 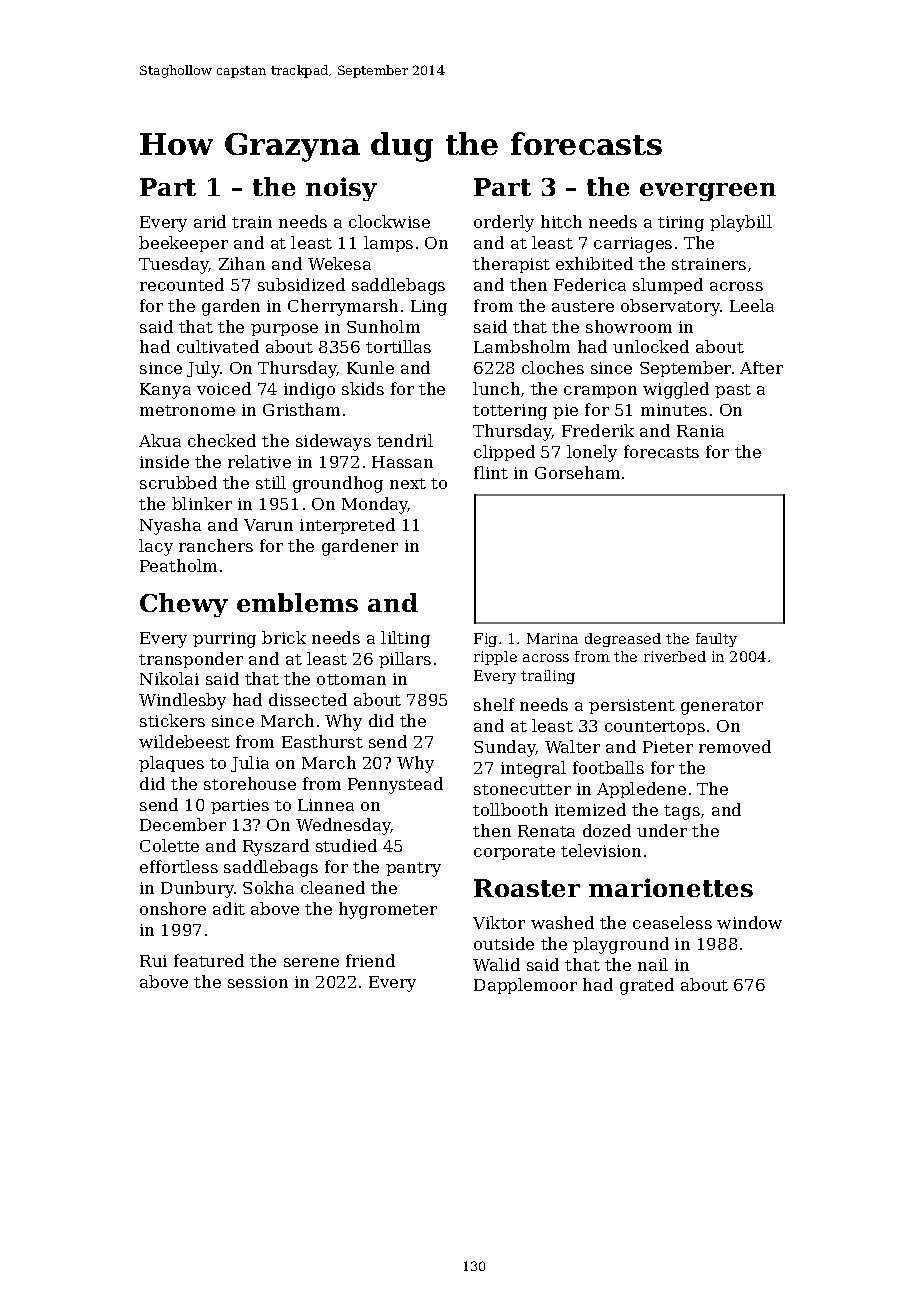 What do you see at coordinates (716, 640) in the screenshot?
I see `faulty` at bounding box center [716, 640].
